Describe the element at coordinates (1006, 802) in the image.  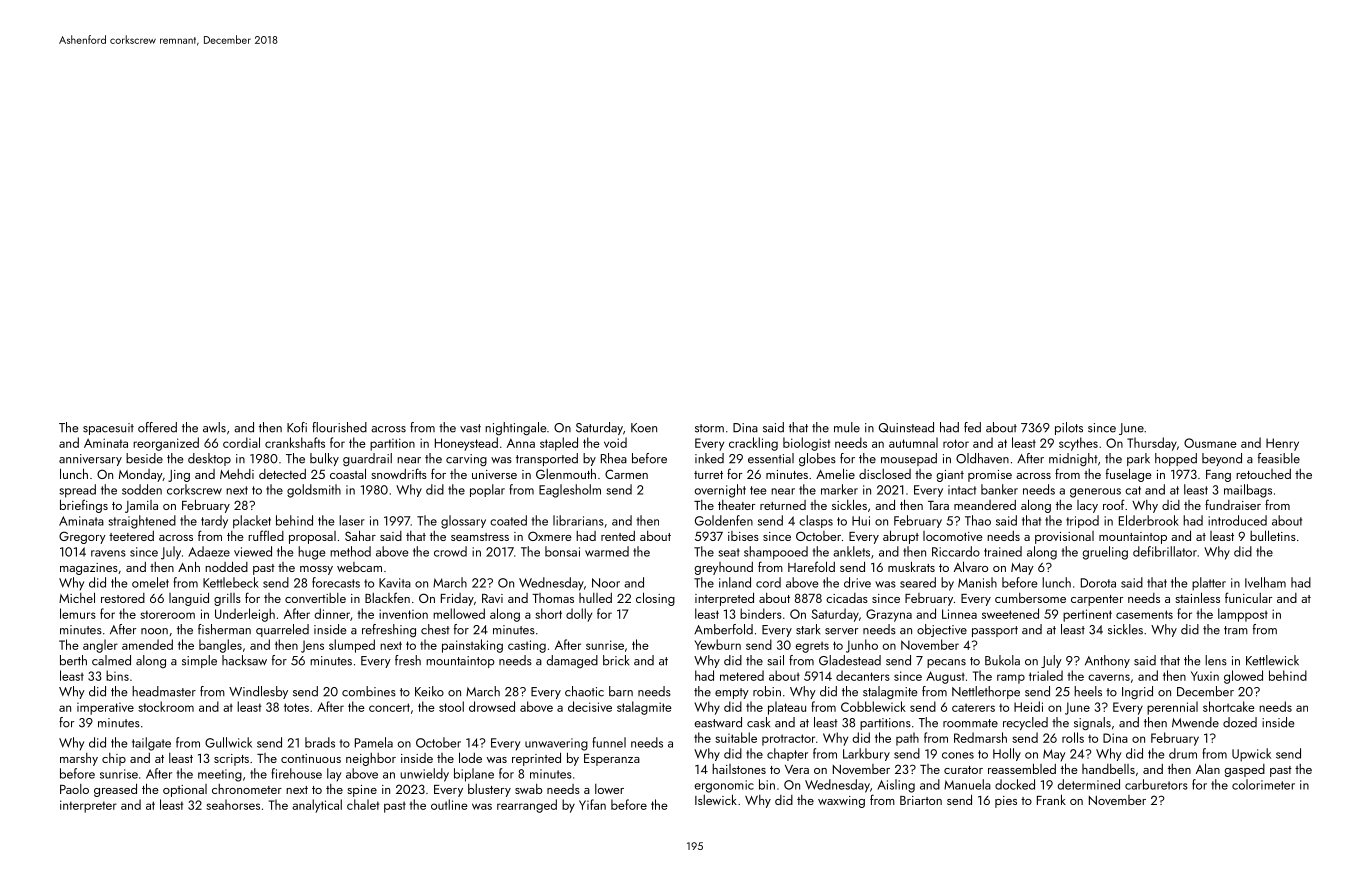
I see `pies` at that location.
